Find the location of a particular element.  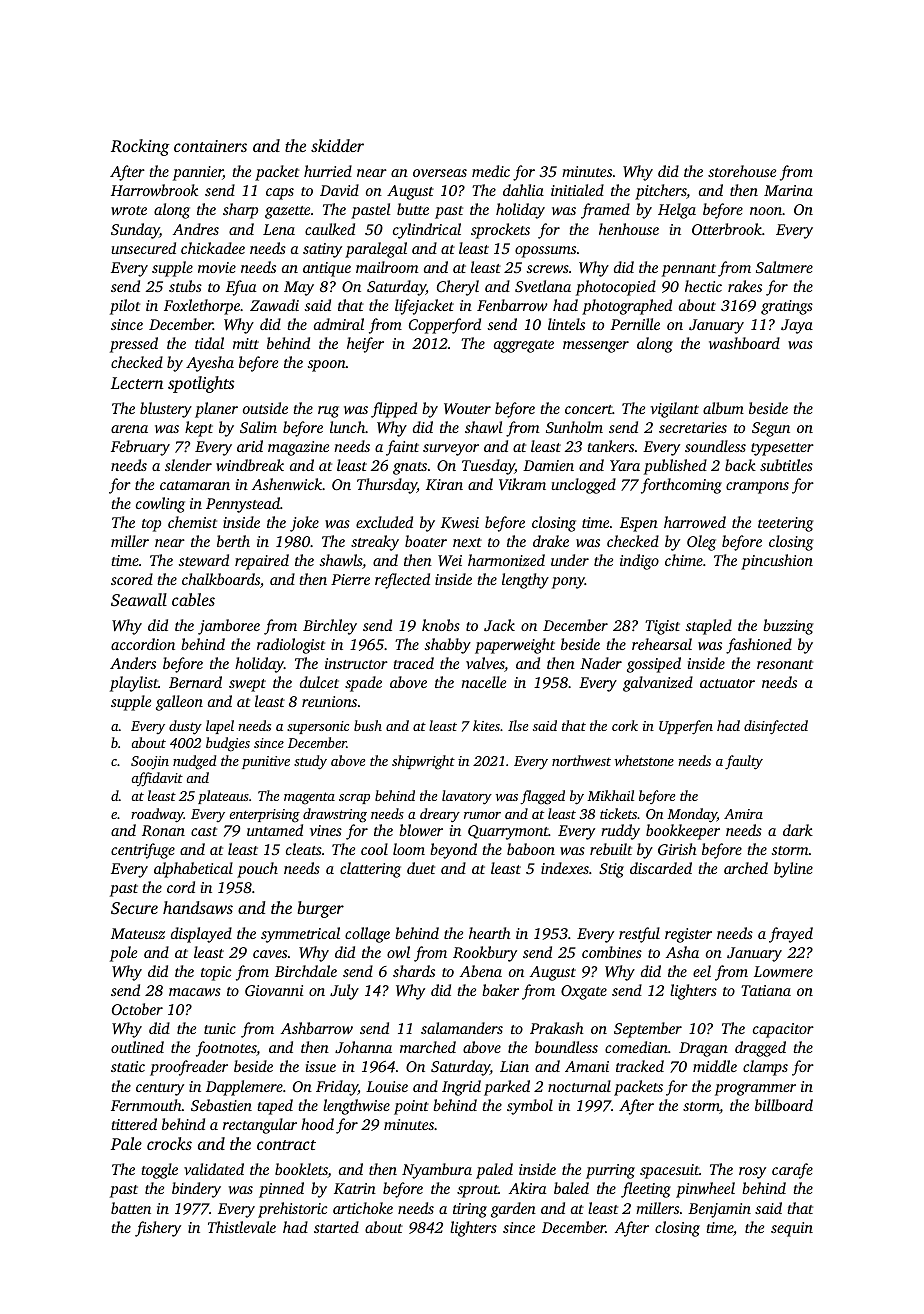

photocopied is located at coordinates (616, 288).
